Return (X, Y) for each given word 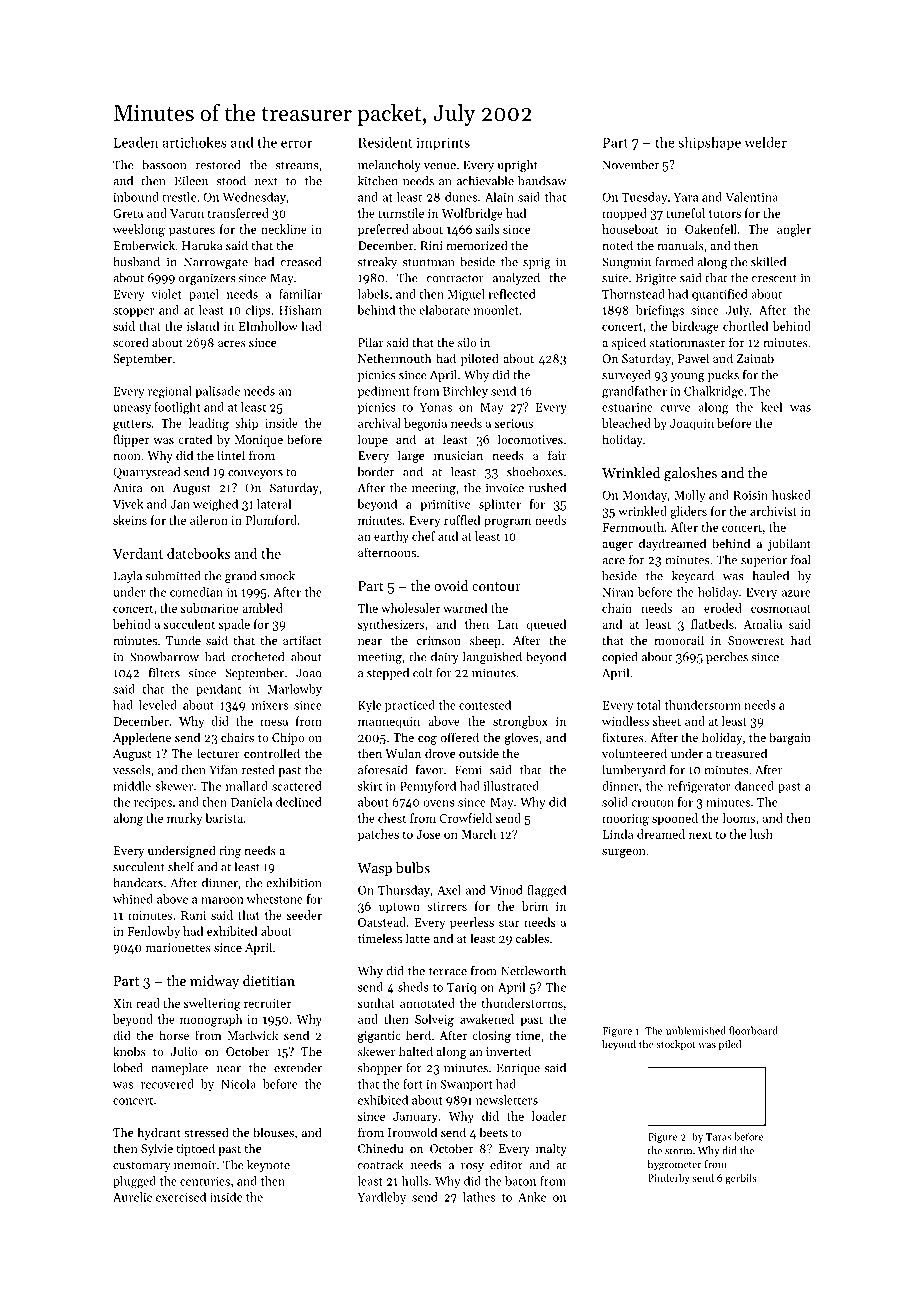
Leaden (136, 142)
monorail (679, 640)
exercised (181, 1197)
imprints (443, 144)
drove (440, 753)
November (631, 165)
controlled (272, 753)
